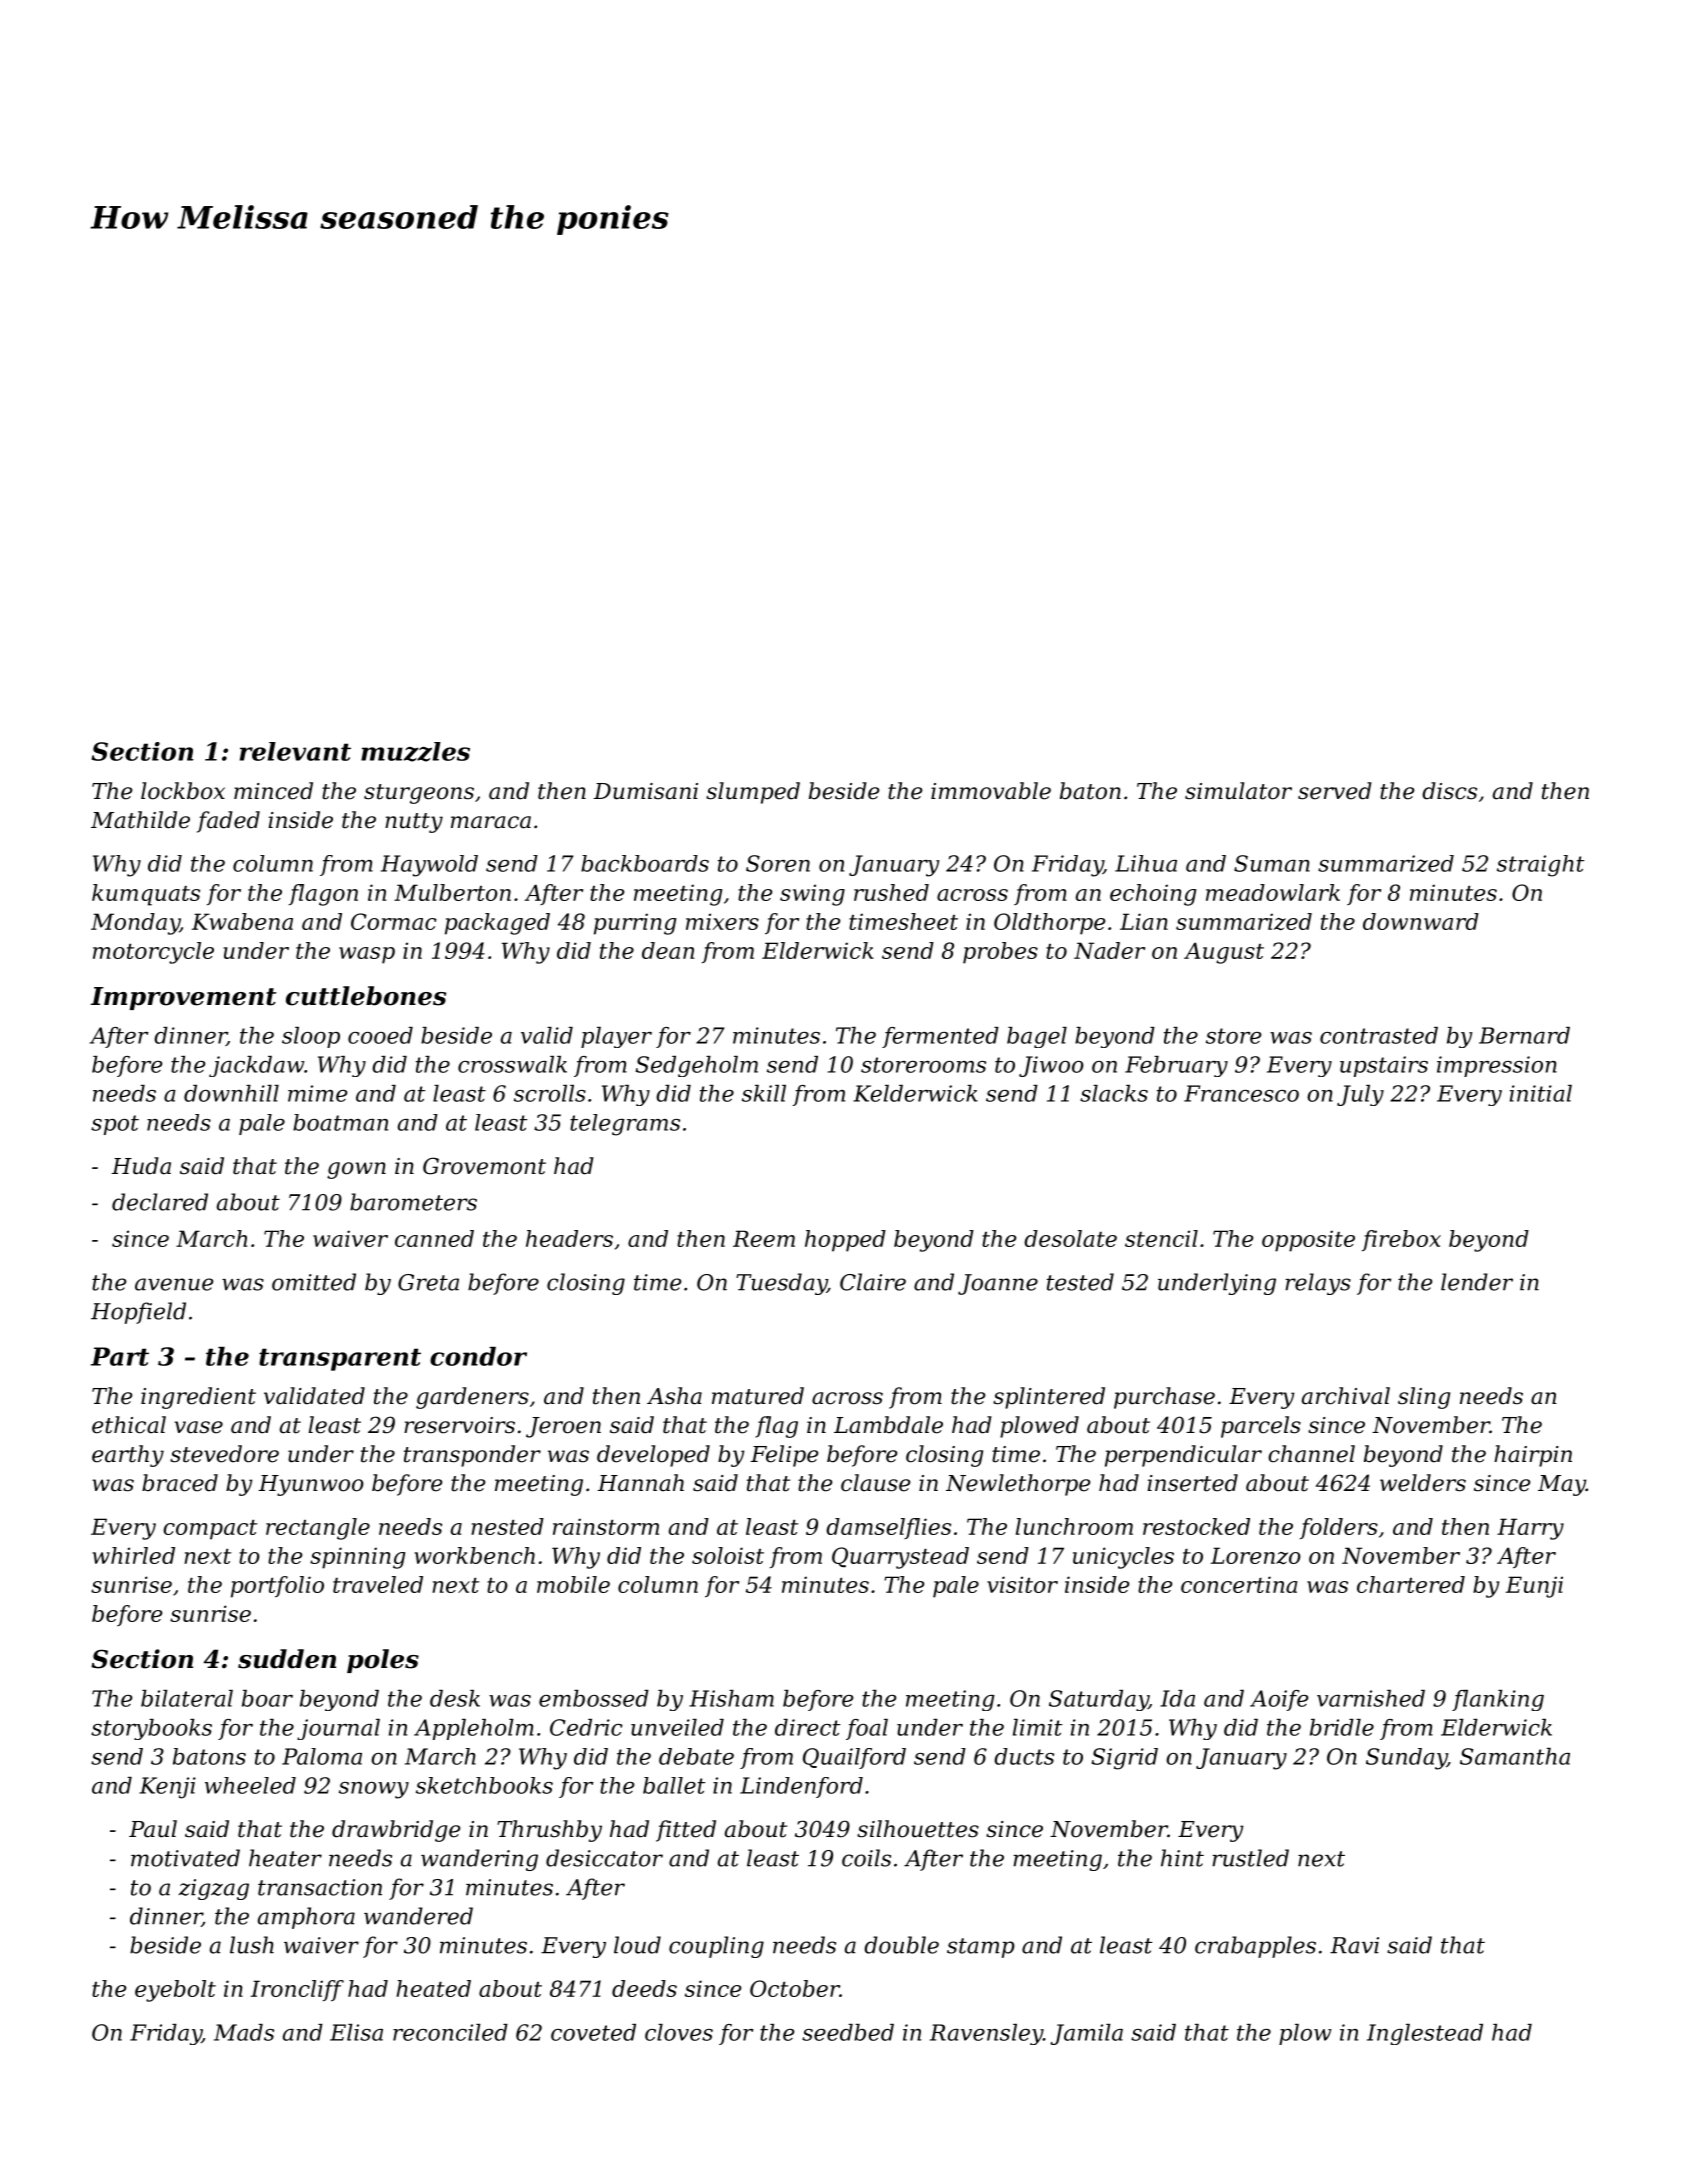 The height and width of the screenshot is (2178, 1683). Describe the element at coordinates (295, 751) in the screenshot. I see `relevant` at that location.
